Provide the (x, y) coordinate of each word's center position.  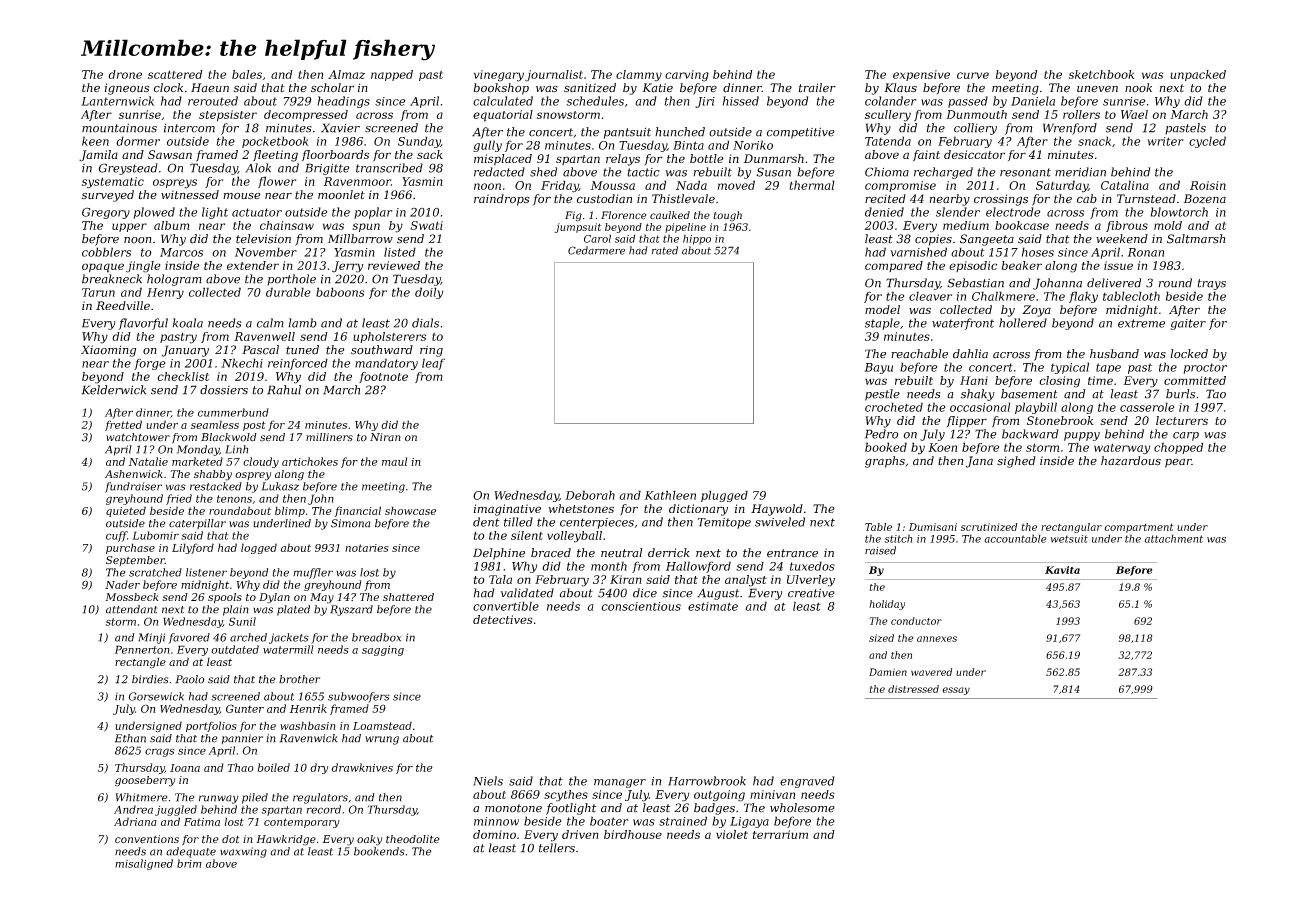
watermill (288, 649)
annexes (937, 639)
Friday (560, 186)
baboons (340, 292)
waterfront (963, 324)
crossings (1001, 200)
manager (620, 783)
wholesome (802, 808)
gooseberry (145, 781)
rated (665, 250)
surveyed (108, 196)
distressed (913, 689)
